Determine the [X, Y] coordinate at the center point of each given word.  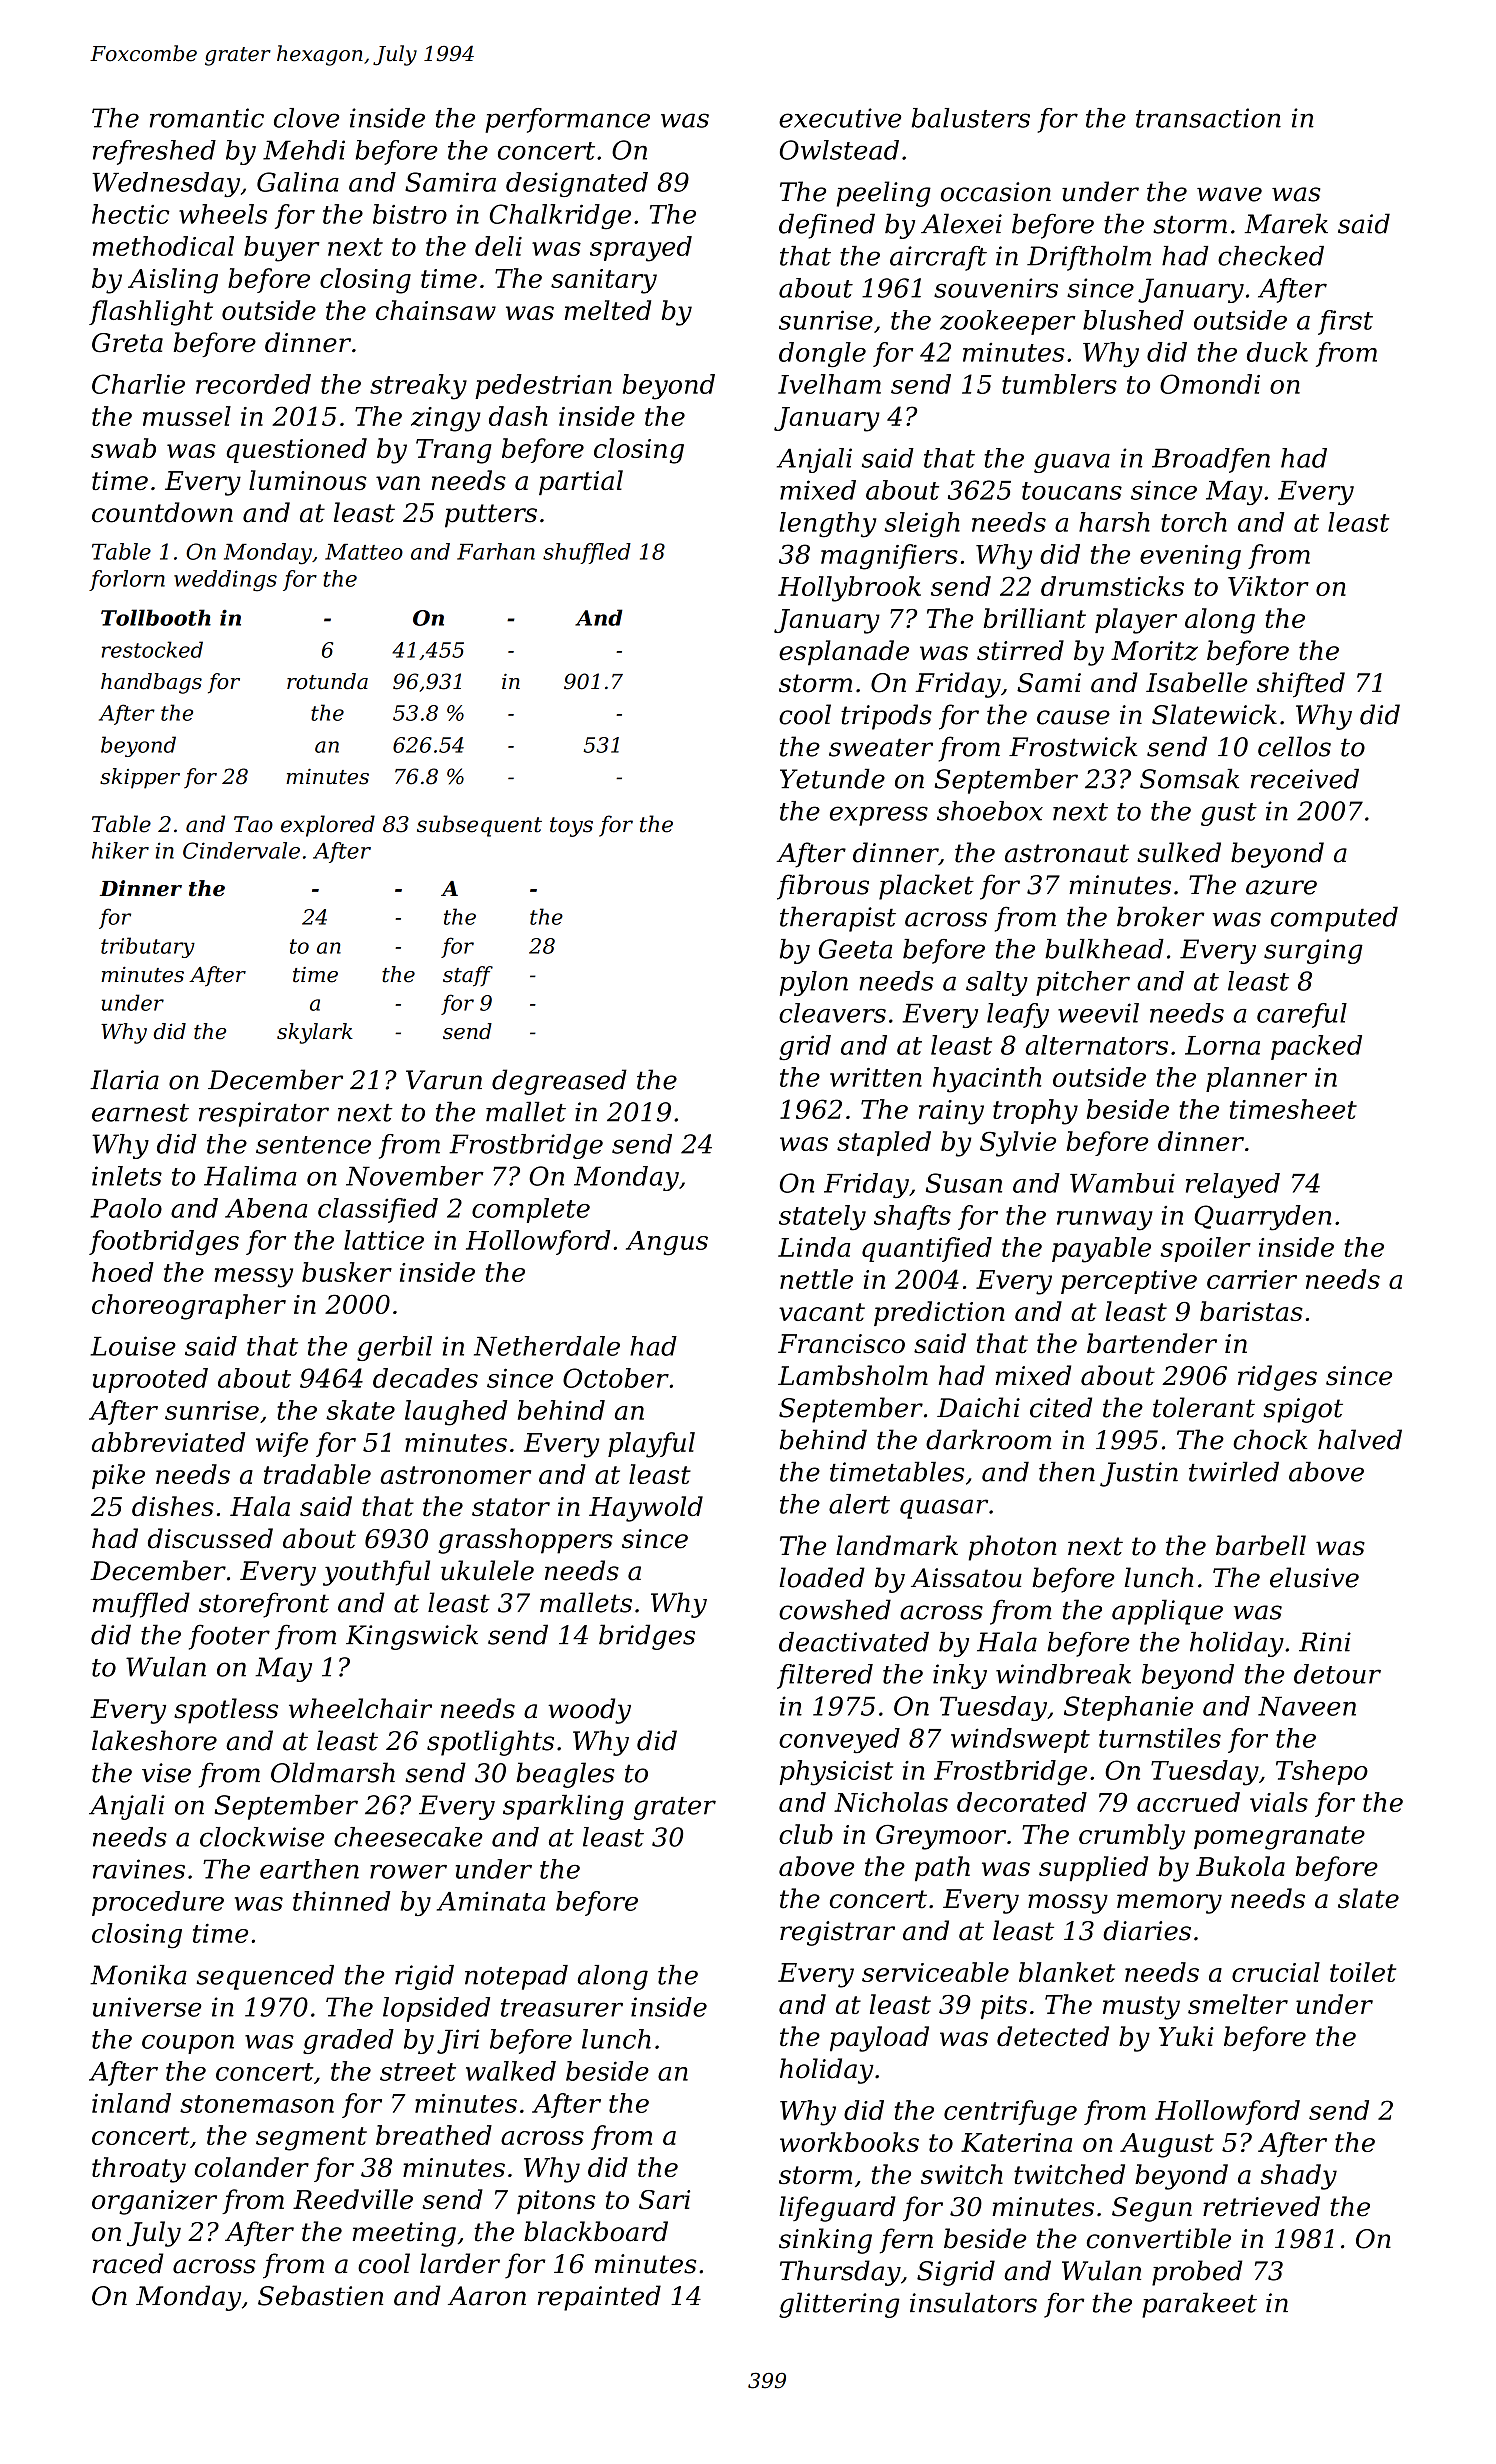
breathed [434, 2135]
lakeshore [154, 1740]
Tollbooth [156, 617]
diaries [1147, 1930]
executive [840, 118]
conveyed [839, 1740]
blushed [1133, 320]
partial [581, 482]
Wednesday [166, 184]
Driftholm [1089, 258]
